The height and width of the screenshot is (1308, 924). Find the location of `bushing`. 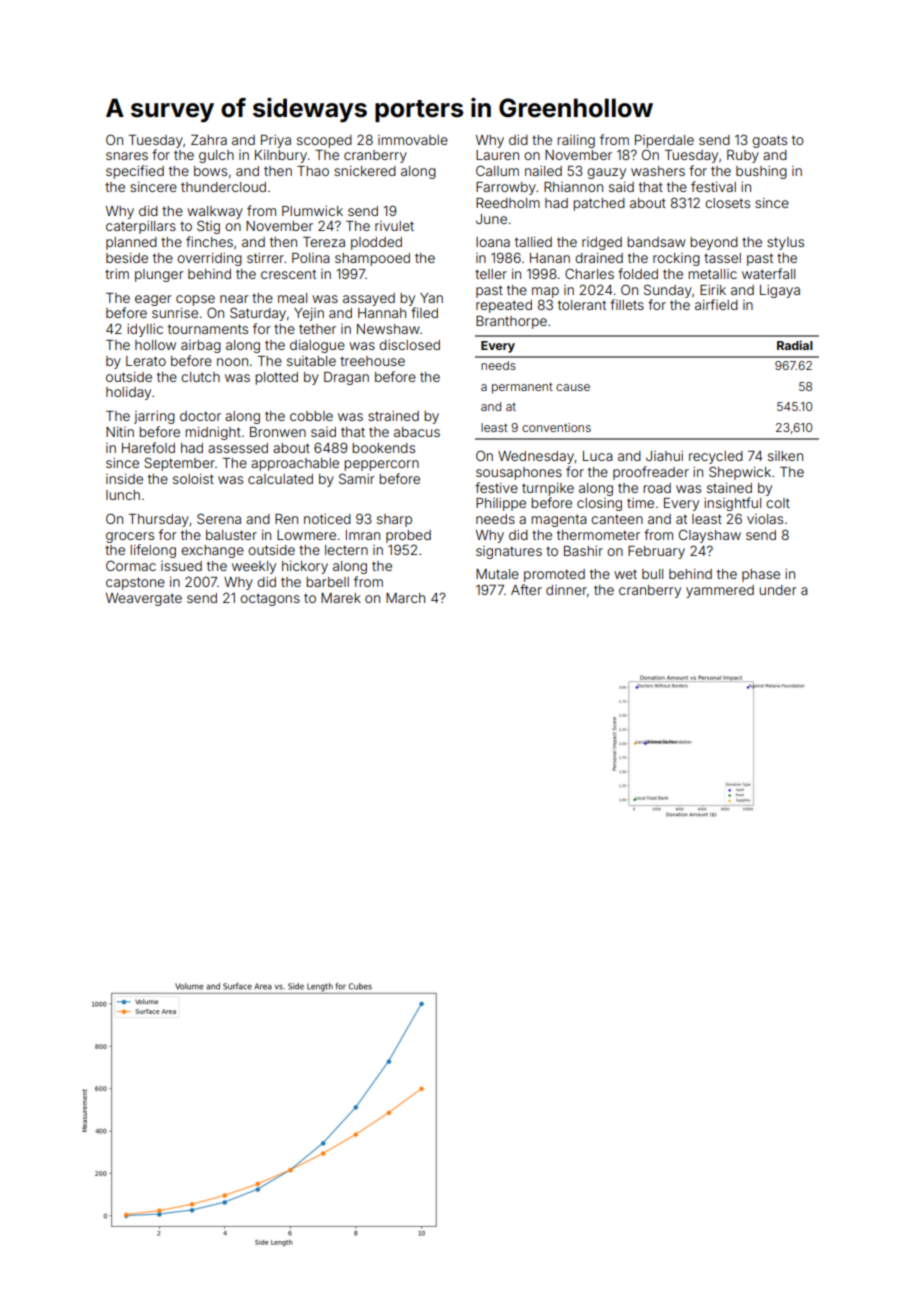

bushing is located at coordinates (761, 172).
